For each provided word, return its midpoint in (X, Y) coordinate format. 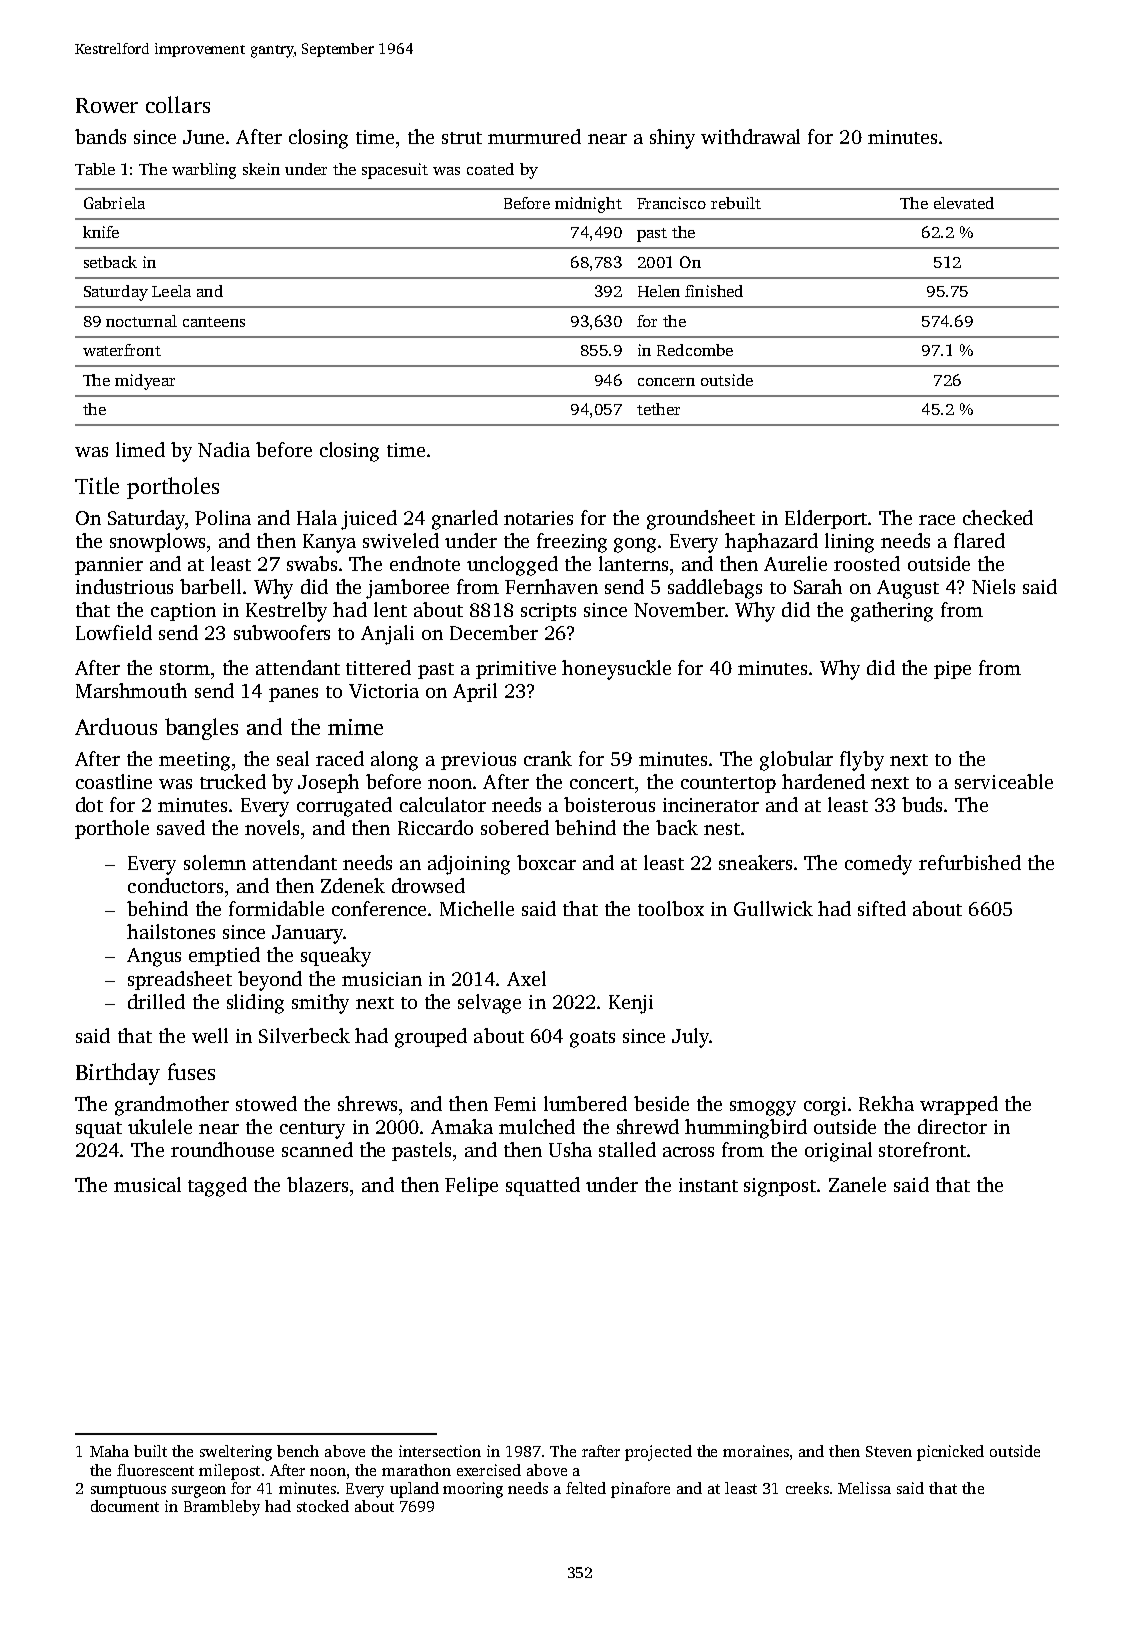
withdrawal (750, 136)
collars (178, 104)
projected (658, 1453)
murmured (534, 136)
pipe (952, 670)
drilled (156, 1001)
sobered (515, 827)
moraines (756, 1451)
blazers (317, 1184)
